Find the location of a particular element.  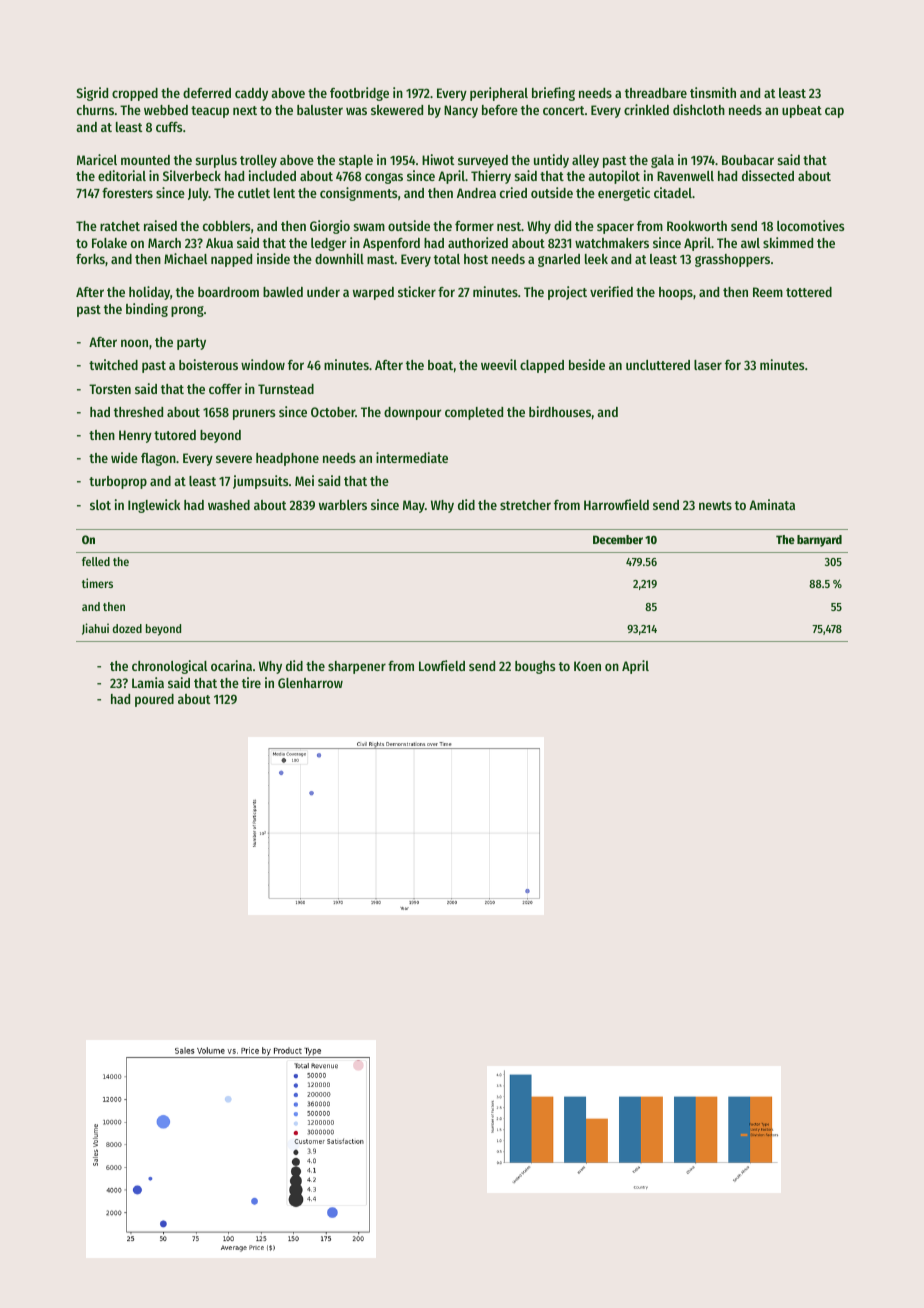

Glenharrow is located at coordinates (310, 683).
